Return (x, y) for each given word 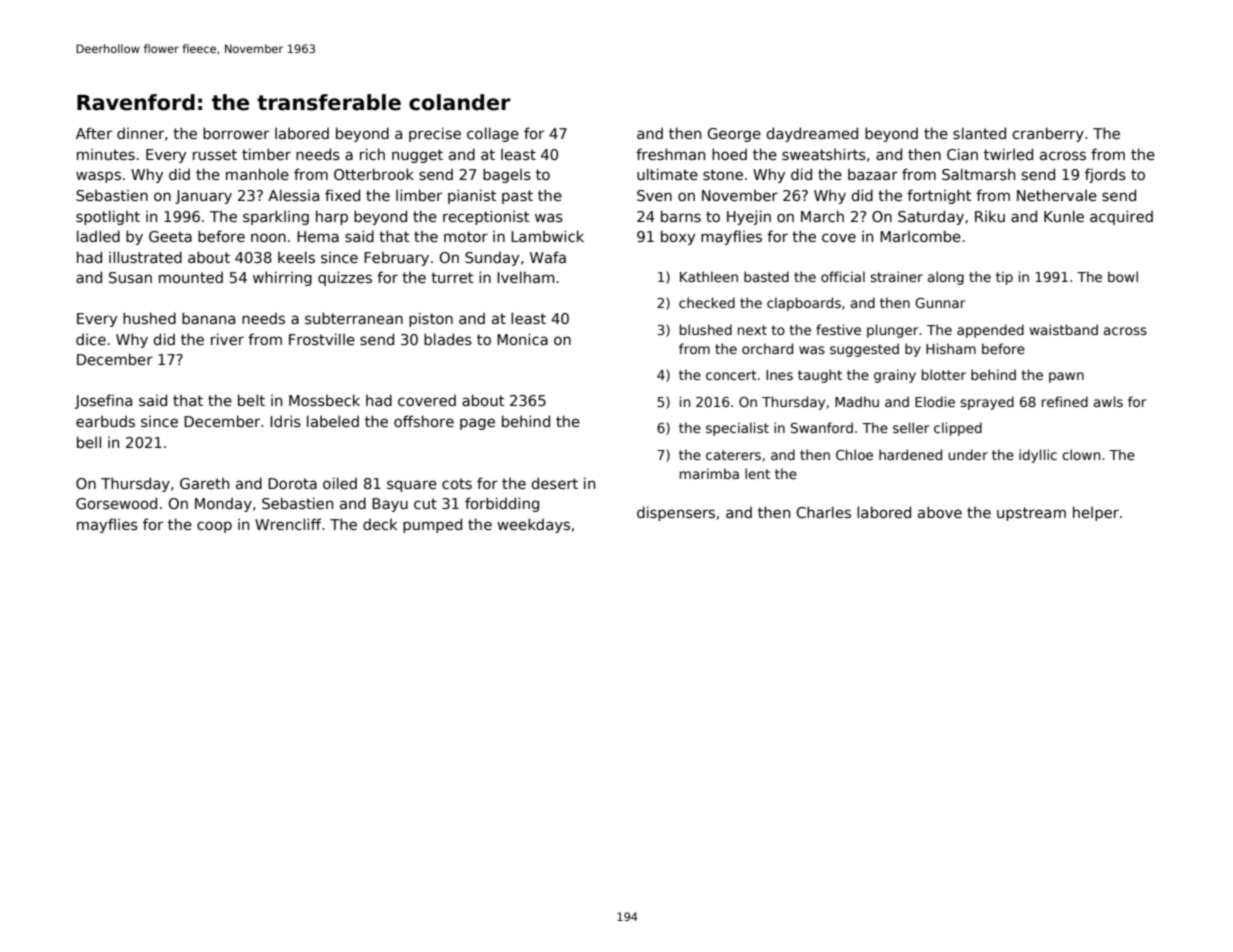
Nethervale (1057, 195)
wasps (98, 177)
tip (1004, 278)
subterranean (354, 318)
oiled (340, 483)
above (940, 512)
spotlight (108, 217)
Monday (223, 505)
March (822, 216)
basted (766, 276)
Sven (654, 195)
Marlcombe (920, 236)
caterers (733, 455)
